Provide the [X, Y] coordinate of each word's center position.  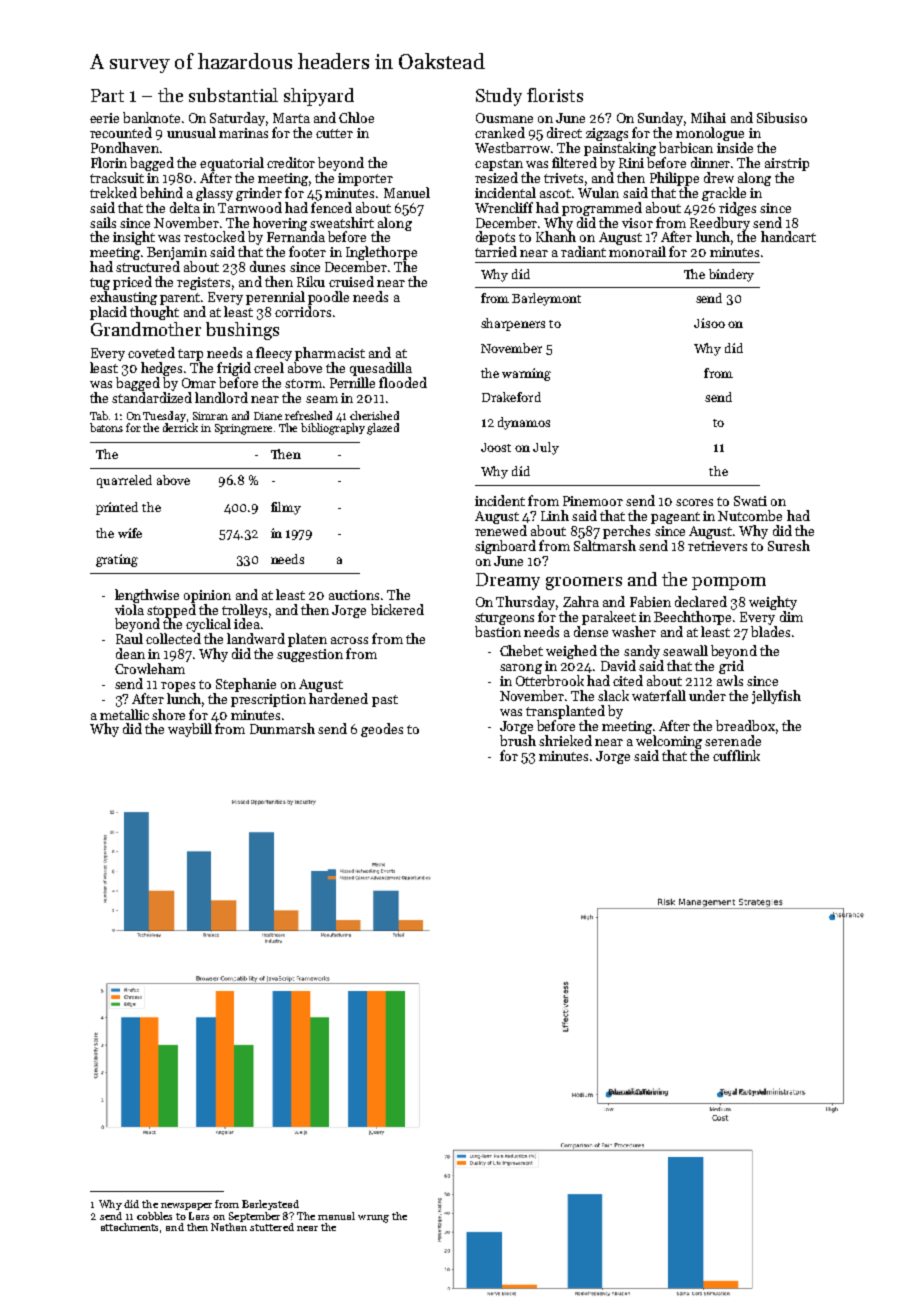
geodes [382, 730]
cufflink [736, 755]
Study [499, 97]
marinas [243, 133]
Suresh [789, 545]
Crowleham [150, 668]
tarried [496, 251]
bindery [731, 275]
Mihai [708, 117]
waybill [190, 730]
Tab [99, 415]
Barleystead [270, 1205]
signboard [505, 547]
